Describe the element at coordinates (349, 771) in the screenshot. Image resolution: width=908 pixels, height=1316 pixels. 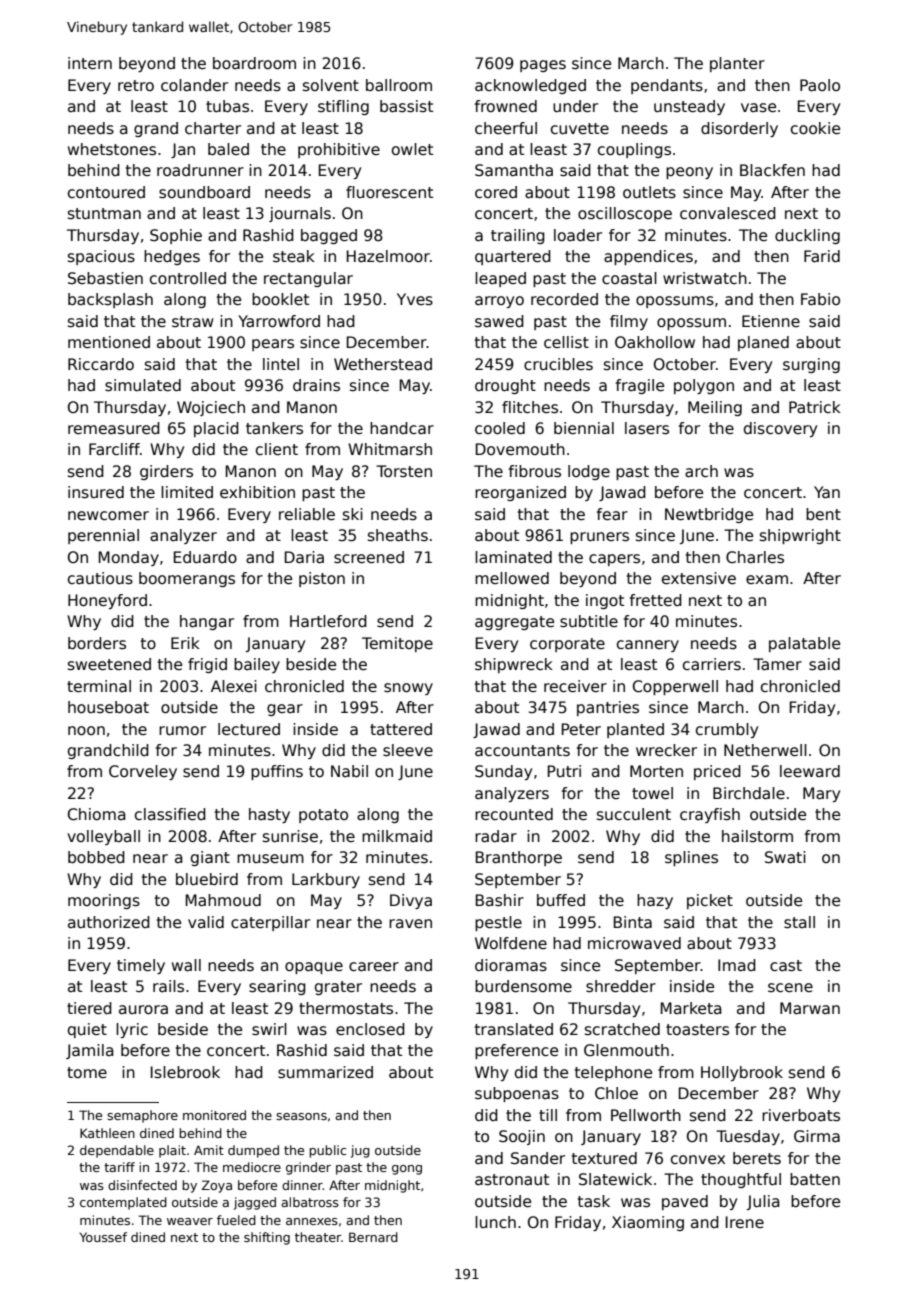
I see `Nabil` at that location.
